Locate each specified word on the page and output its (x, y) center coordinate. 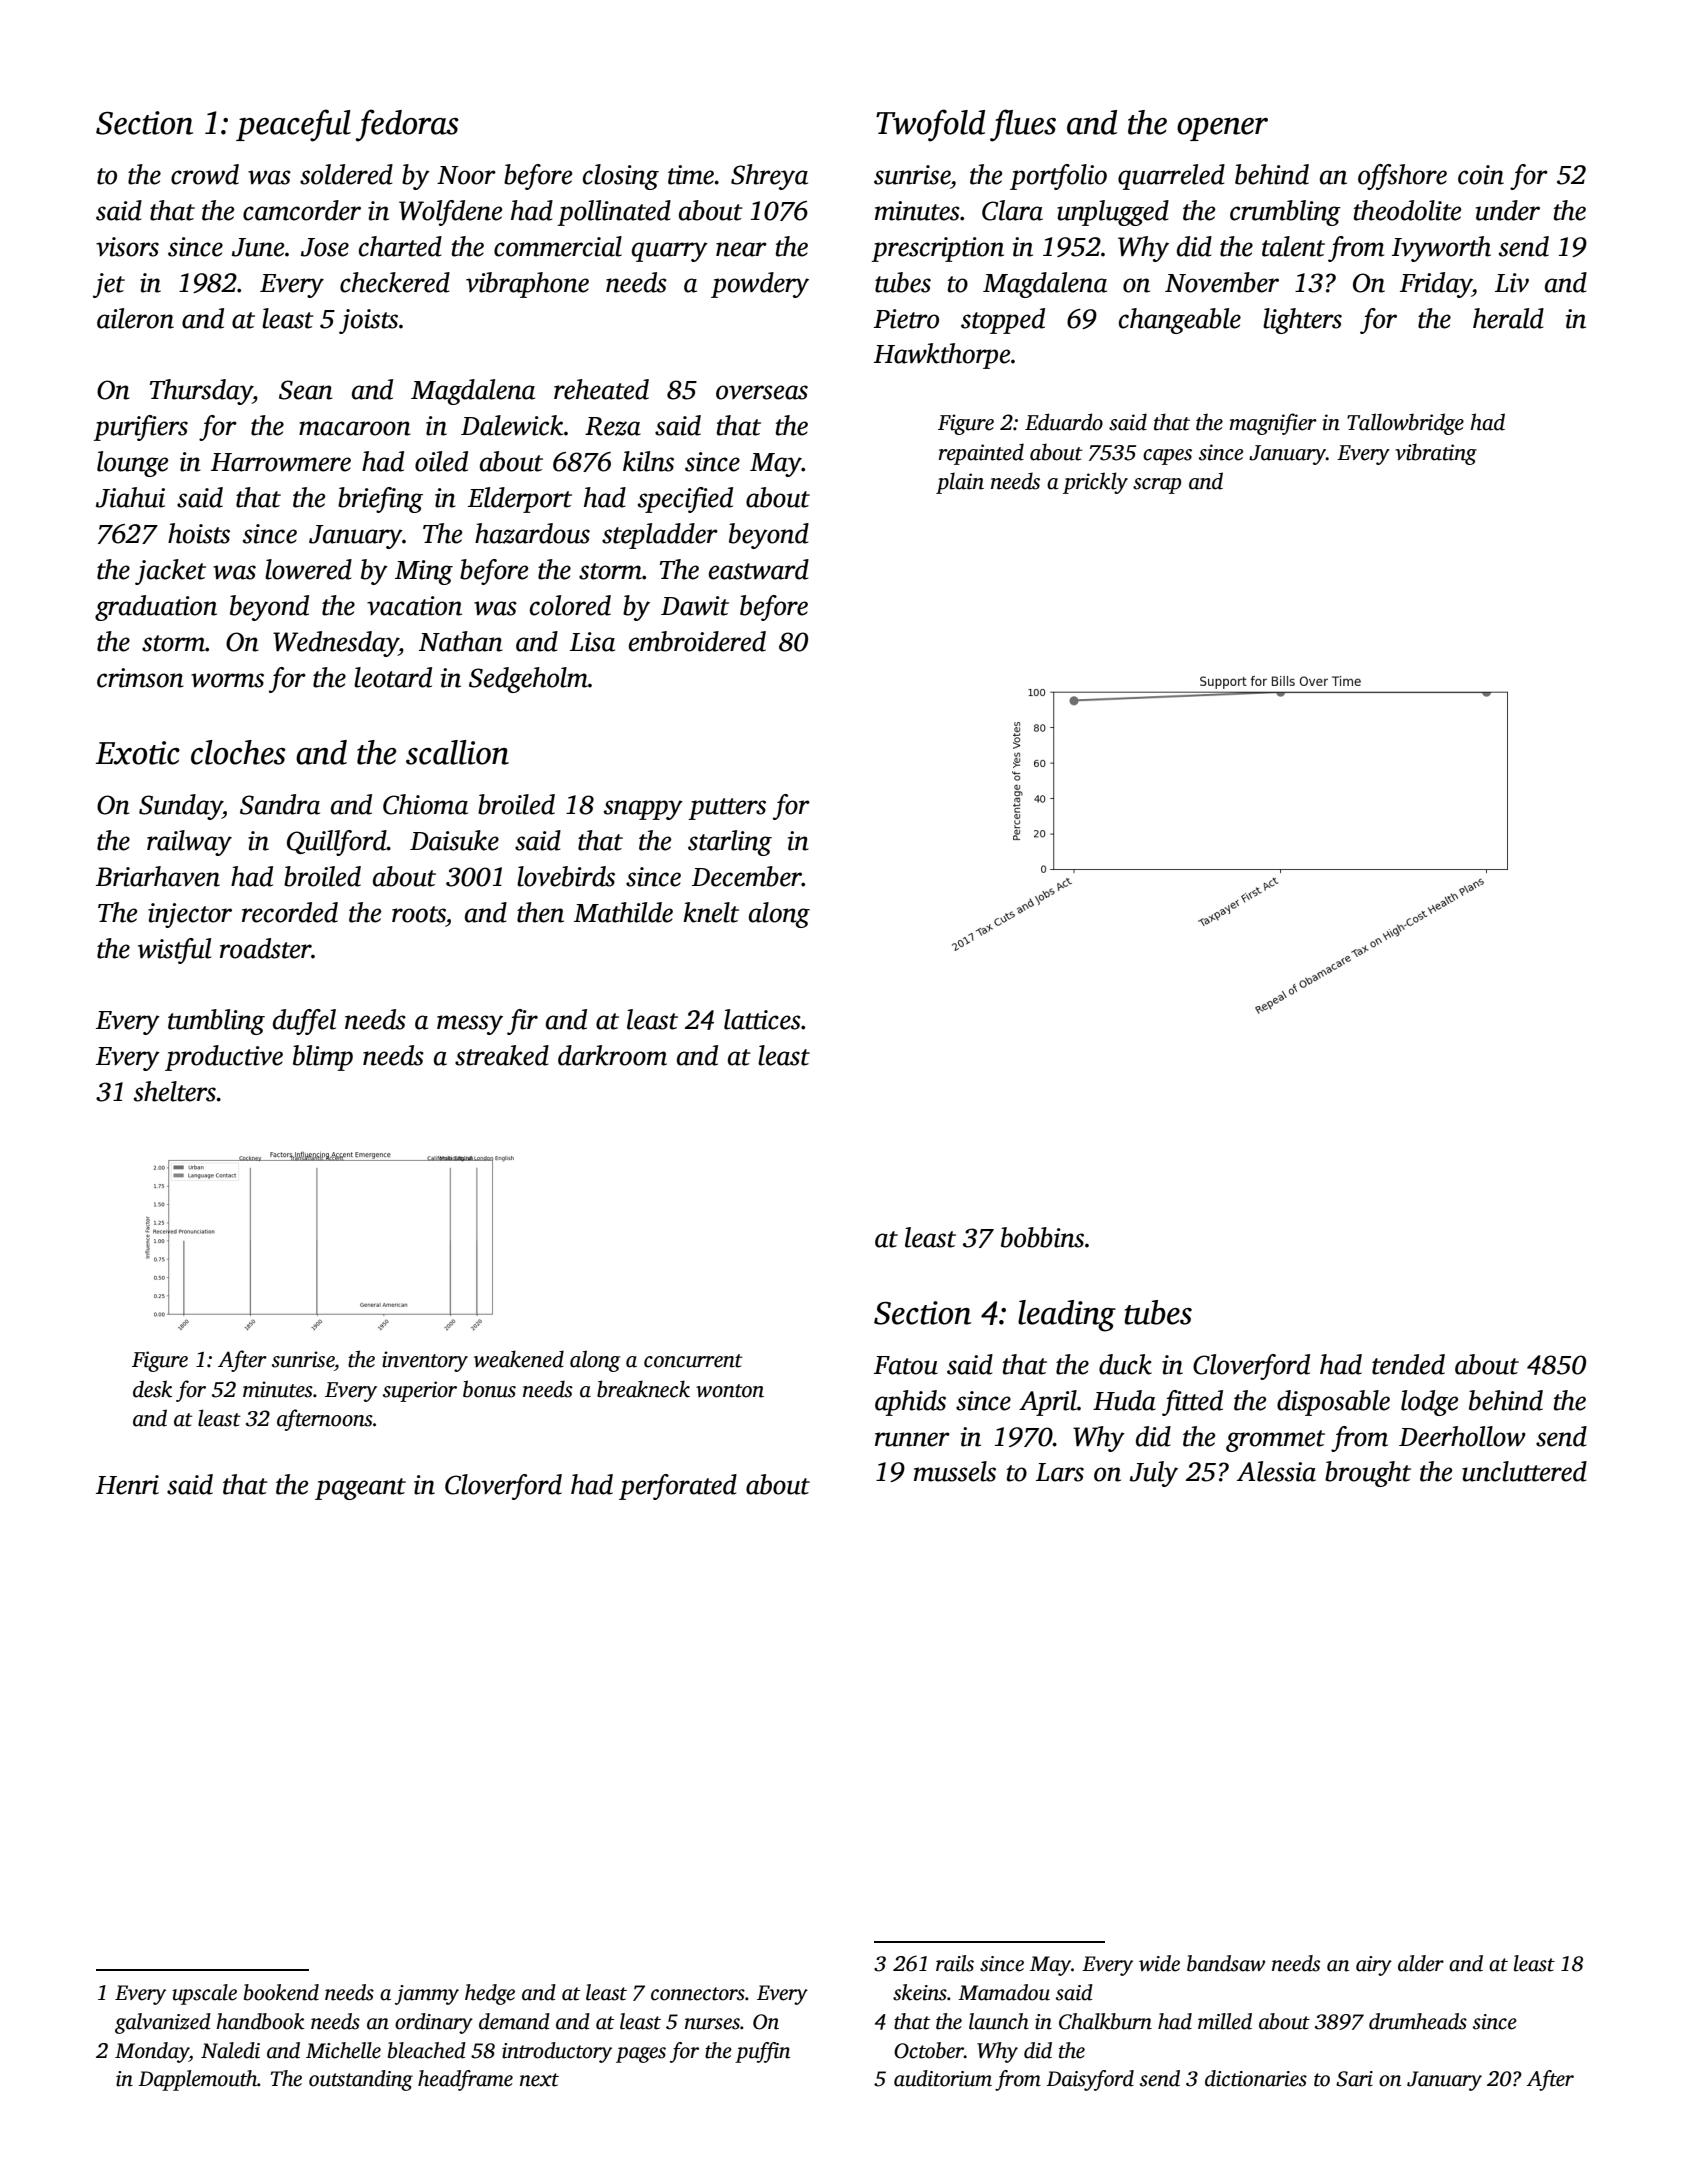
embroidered (697, 641)
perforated (678, 1487)
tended (1408, 1364)
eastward (759, 569)
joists (368, 321)
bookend (281, 1992)
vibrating (1436, 454)
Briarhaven (158, 876)
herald (1508, 318)
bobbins (1042, 1237)
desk (152, 1389)
